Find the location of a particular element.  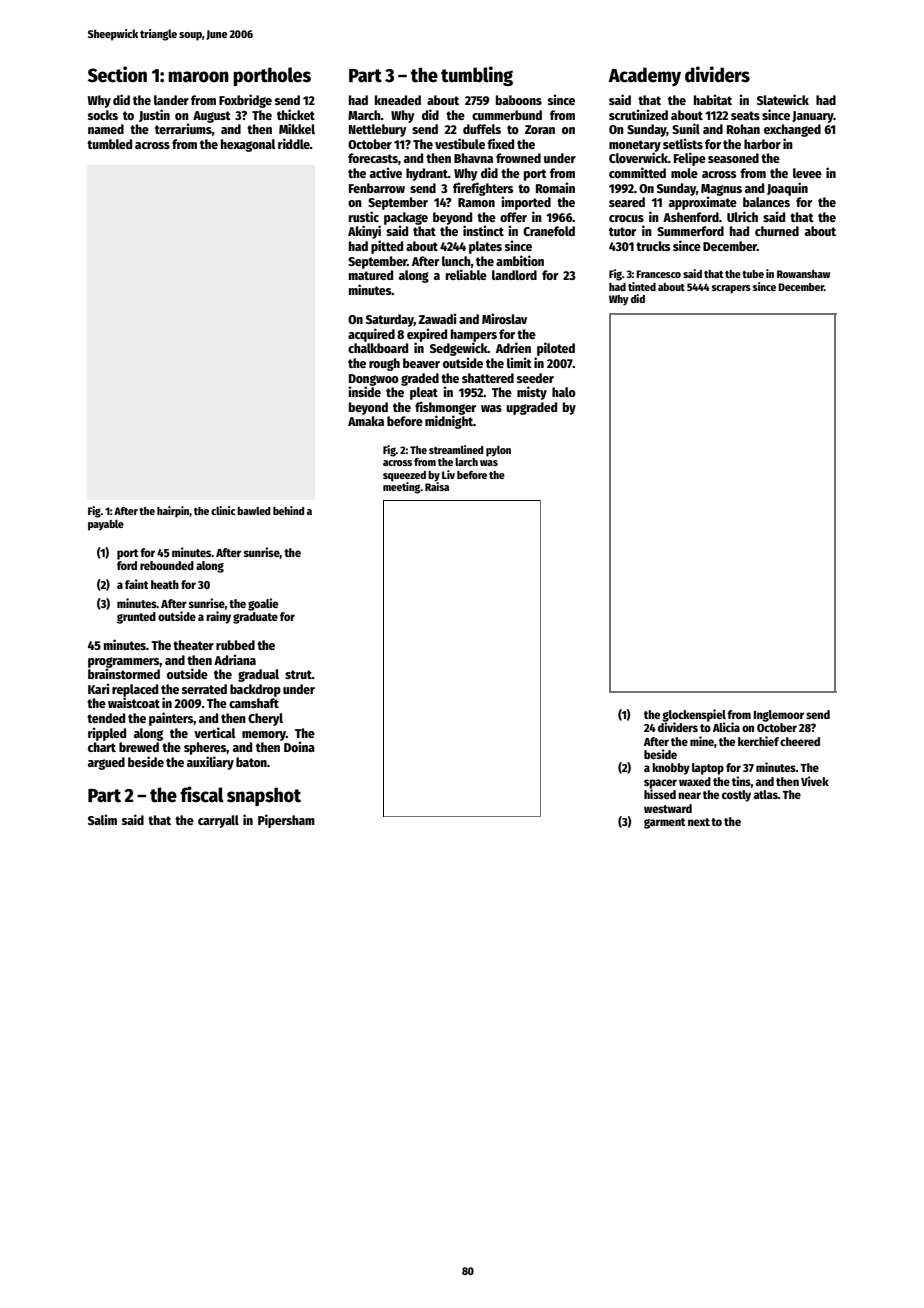

next is located at coordinates (699, 822).
